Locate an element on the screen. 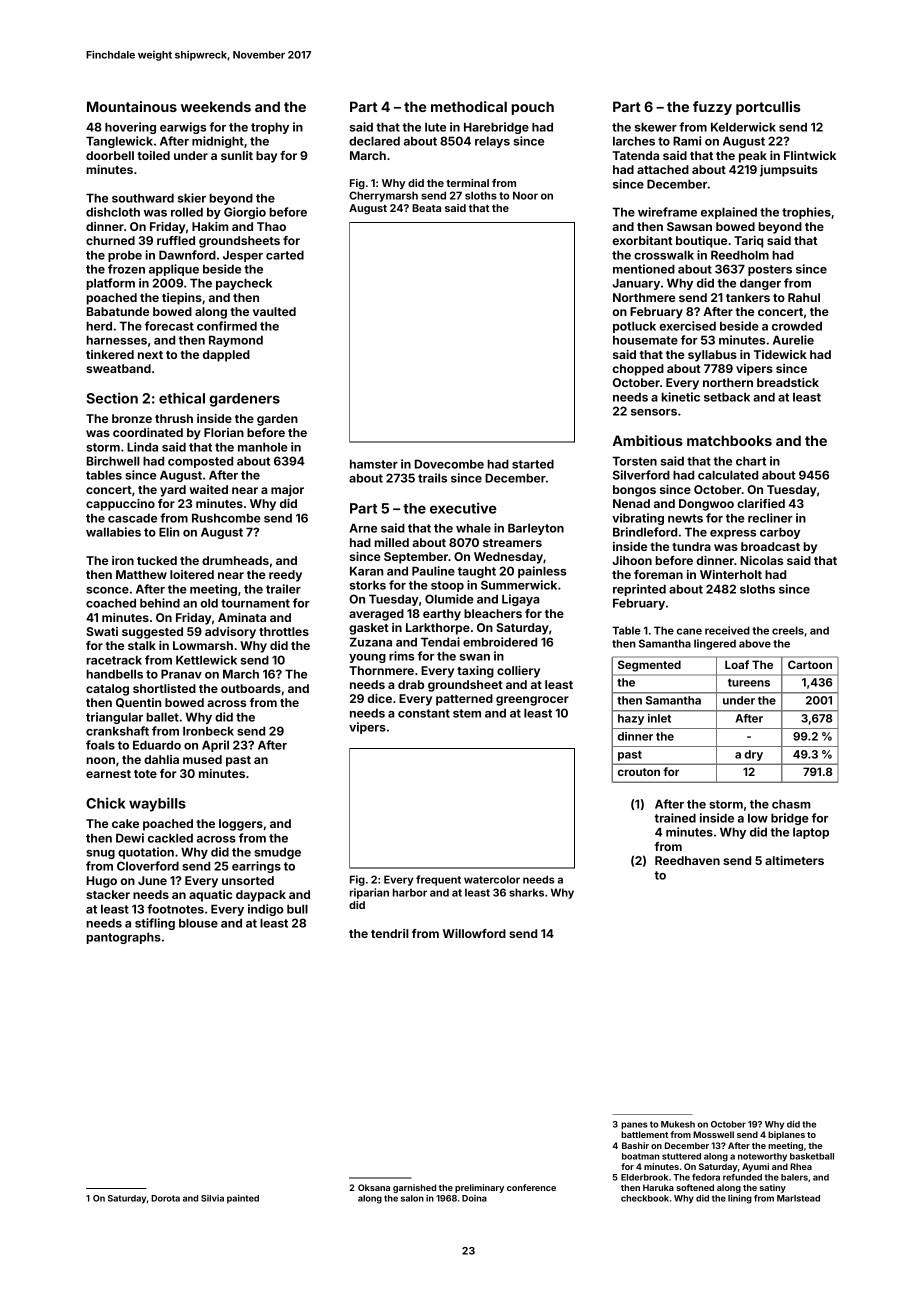  weekends is located at coordinates (216, 106).
